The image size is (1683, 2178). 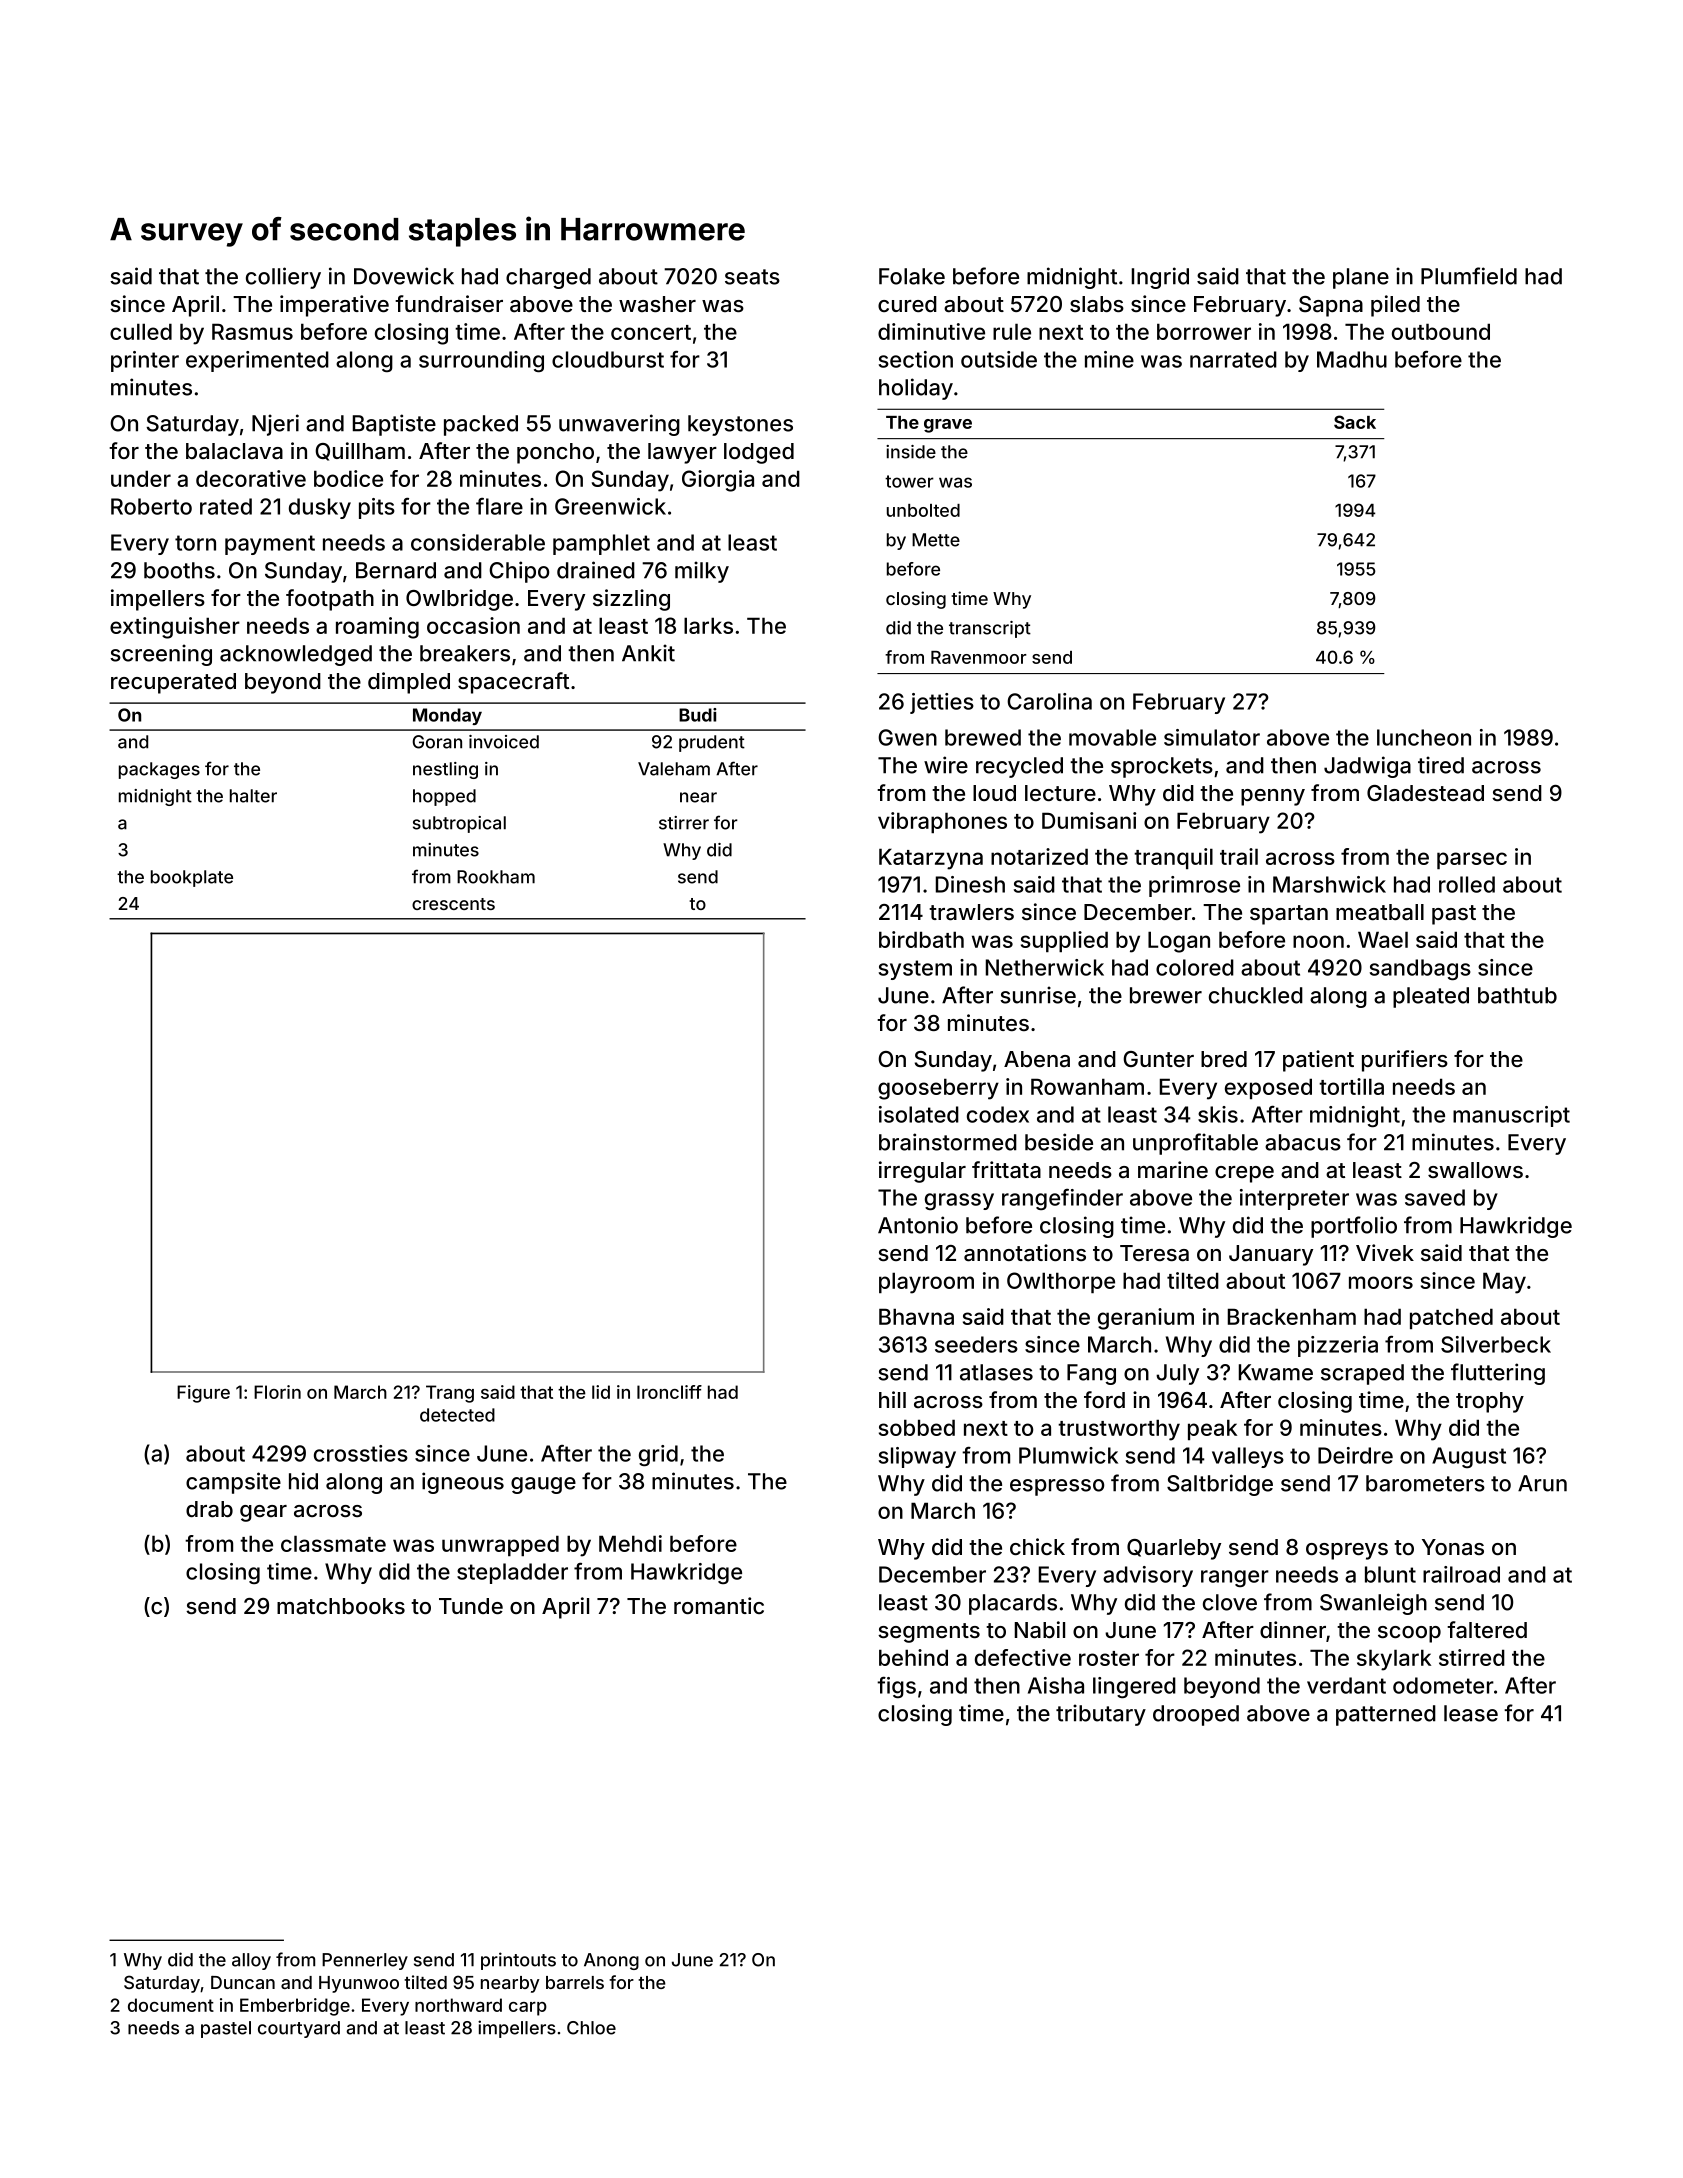 I want to click on penny, so click(x=1273, y=797).
